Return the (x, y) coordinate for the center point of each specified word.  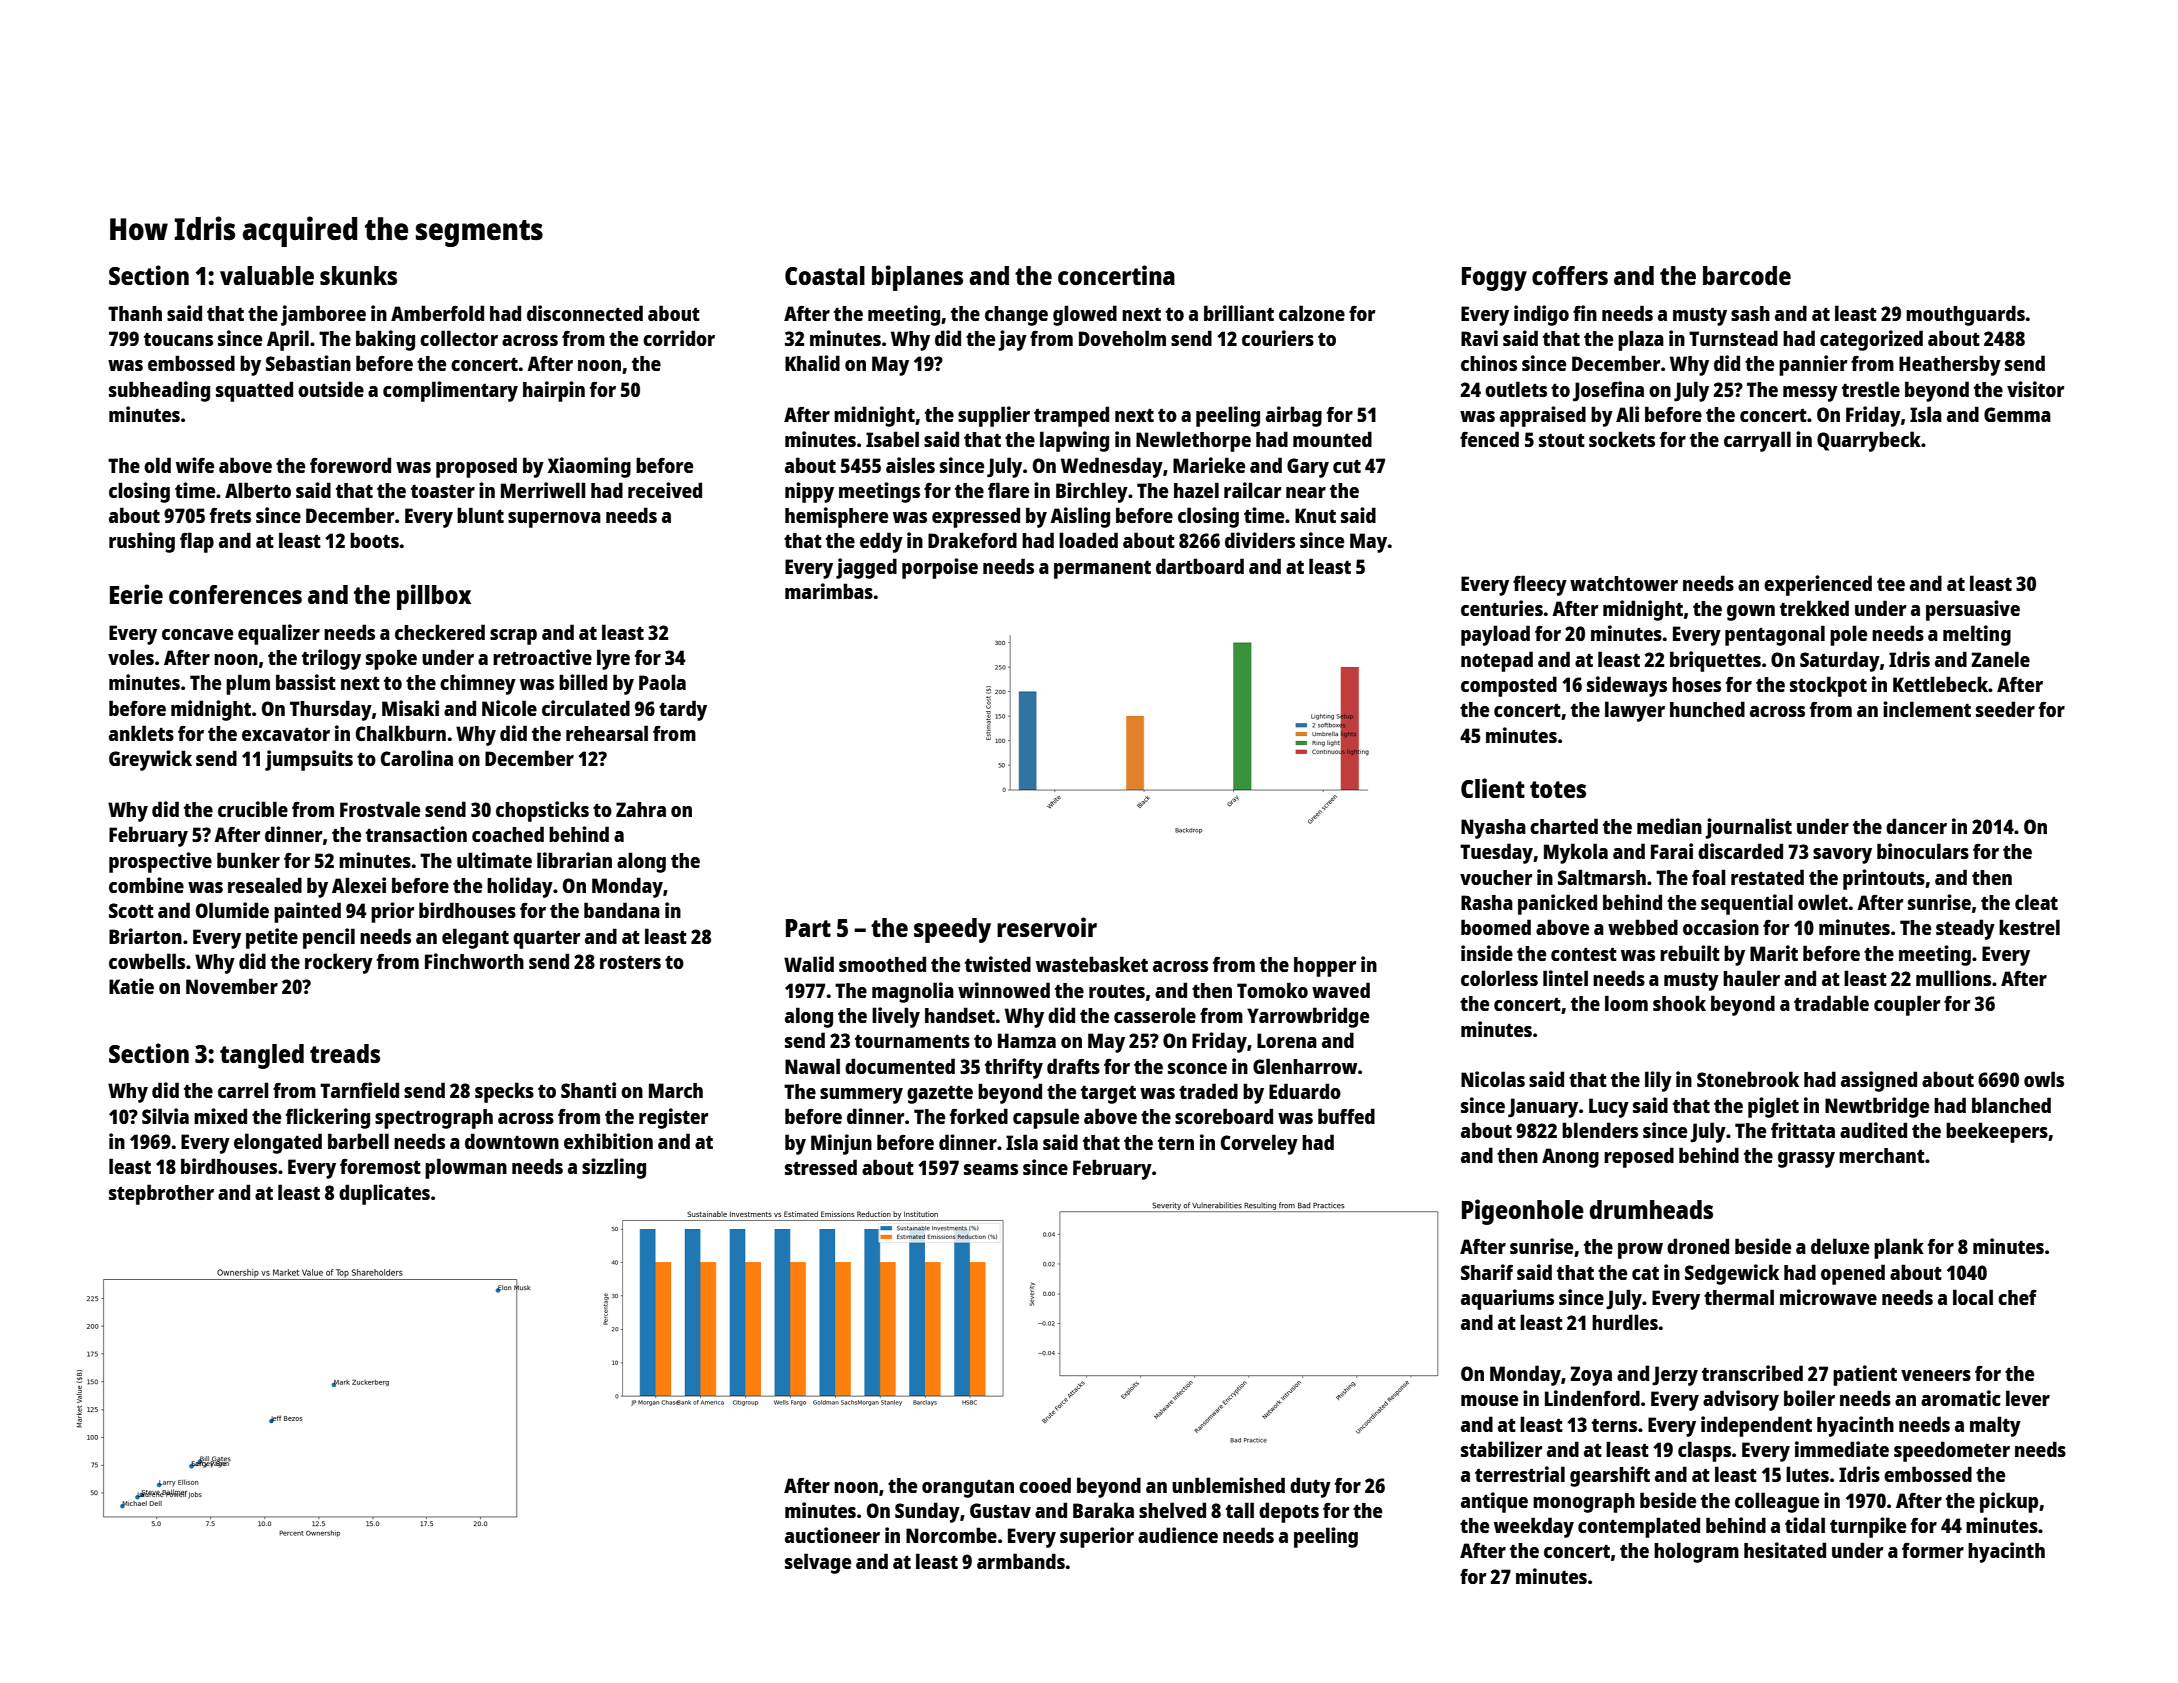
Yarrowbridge (1308, 1017)
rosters (630, 962)
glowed (1085, 315)
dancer (1916, 826)
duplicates (384, 1194)
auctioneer (832, 1535)
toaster (443, 491)
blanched (2011, 1105)
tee (1891, 584)
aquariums (1507, 1299)
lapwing (1074, 441)
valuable (267, 275)
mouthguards (1965, 315)
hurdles (1625, 1322)
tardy (683, 710)
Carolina (417, 758)
